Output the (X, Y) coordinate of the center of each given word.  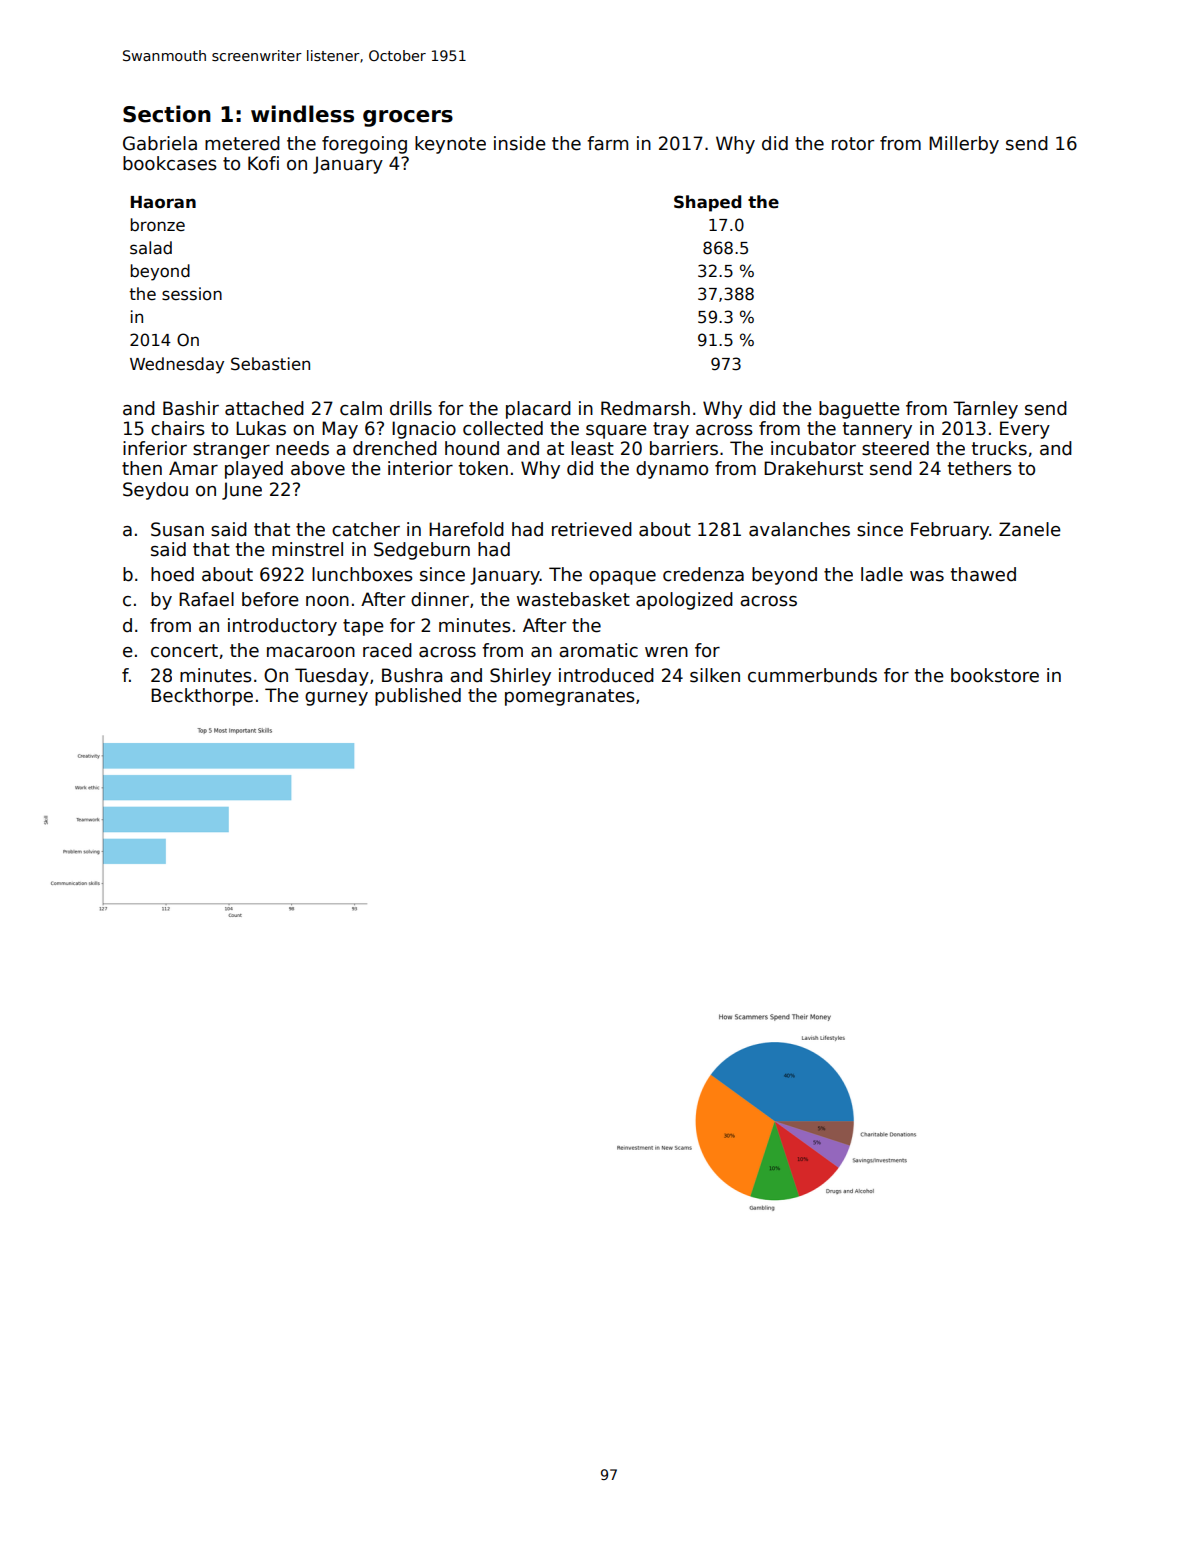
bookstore (995, 675)
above (318, 468)
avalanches (799, 529)
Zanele (1030, 529)
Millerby (964, 145)
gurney (336, 699)
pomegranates (570, 697)
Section (167, 114)
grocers (408, 118)
